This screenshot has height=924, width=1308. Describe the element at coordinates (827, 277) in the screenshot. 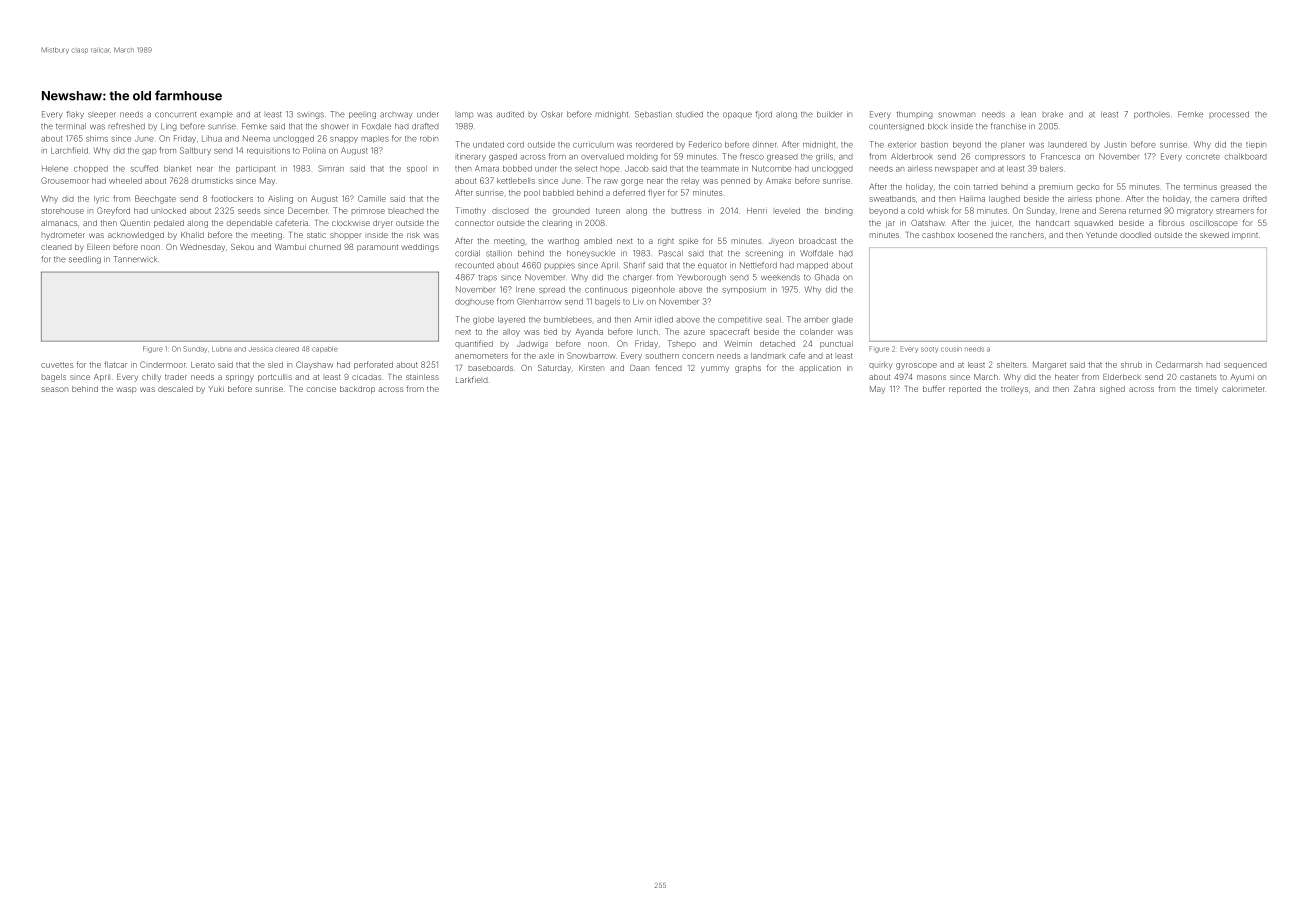

I see `Ghada` at that location.
